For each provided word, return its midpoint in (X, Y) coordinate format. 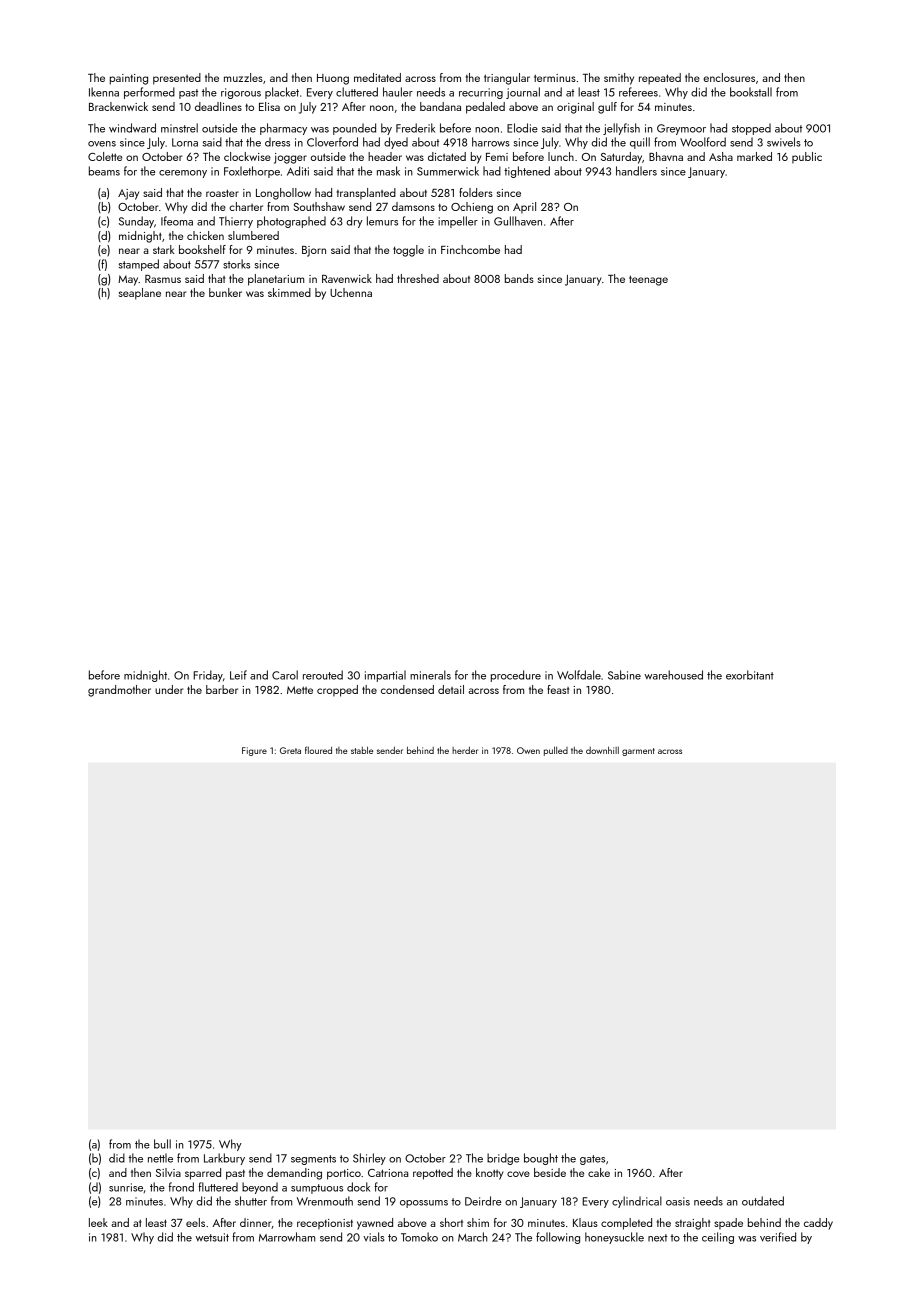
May (128, 280)
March (473, 1237)
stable (362, 750)
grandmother (119, 691)
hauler (398, 92)
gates (592, 1160)
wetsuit (212, 1237)
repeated (660, 79)
